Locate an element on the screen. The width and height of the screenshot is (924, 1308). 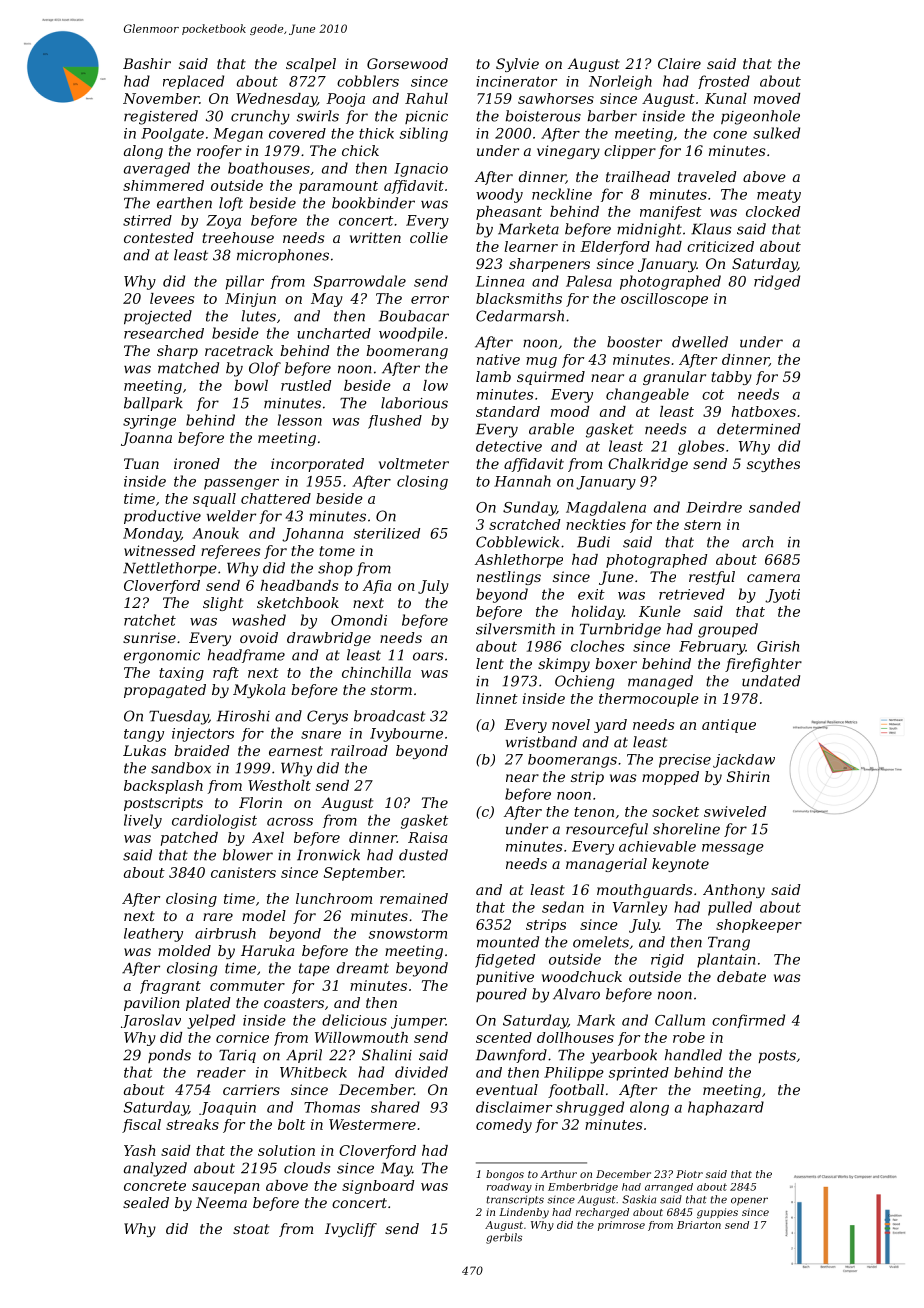
Ivycliff is located at coordinates (351, 1230).
